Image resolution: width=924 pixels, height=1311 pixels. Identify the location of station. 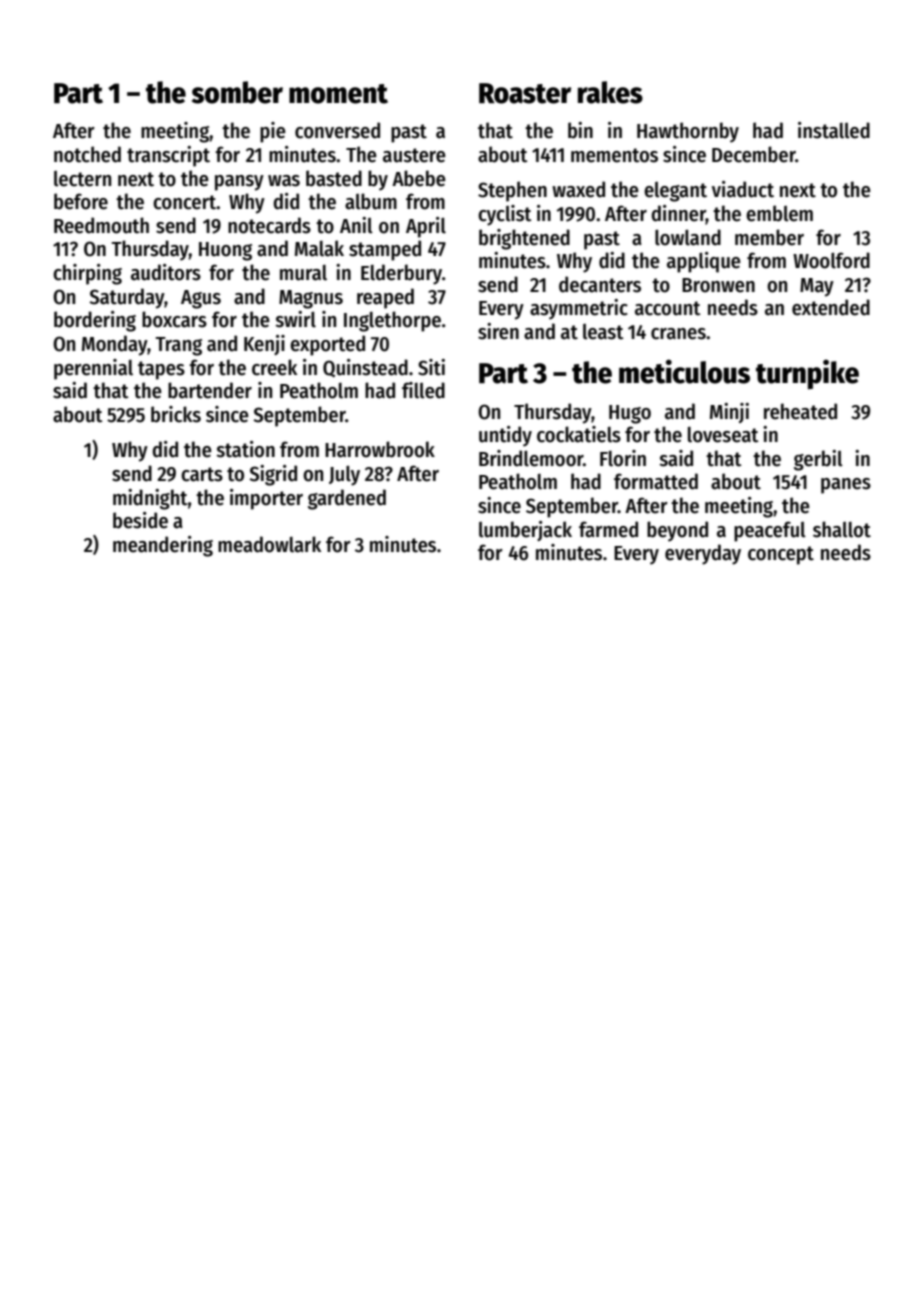
(245, 449).
